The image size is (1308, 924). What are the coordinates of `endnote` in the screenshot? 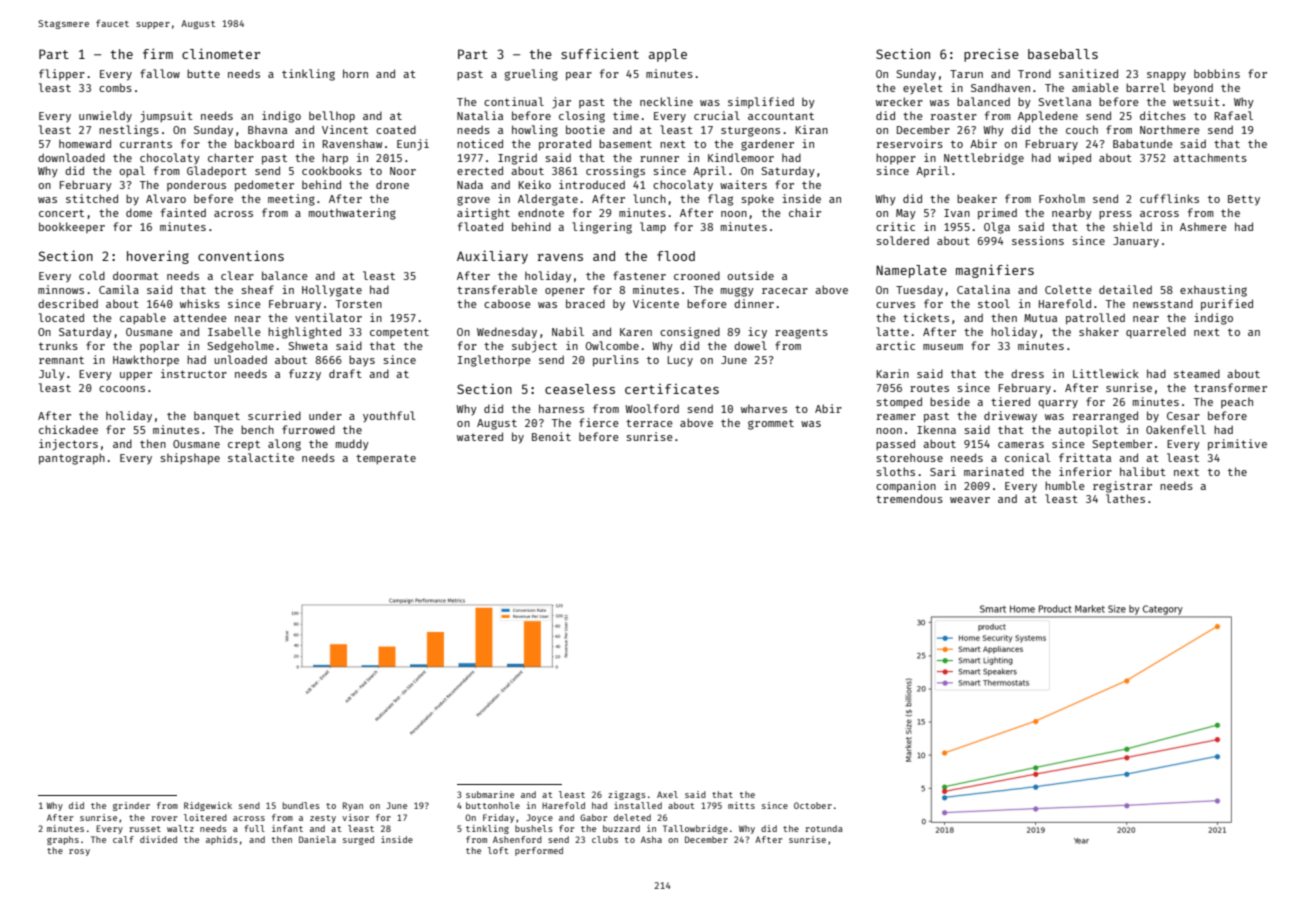 It's located at (541, 212).
